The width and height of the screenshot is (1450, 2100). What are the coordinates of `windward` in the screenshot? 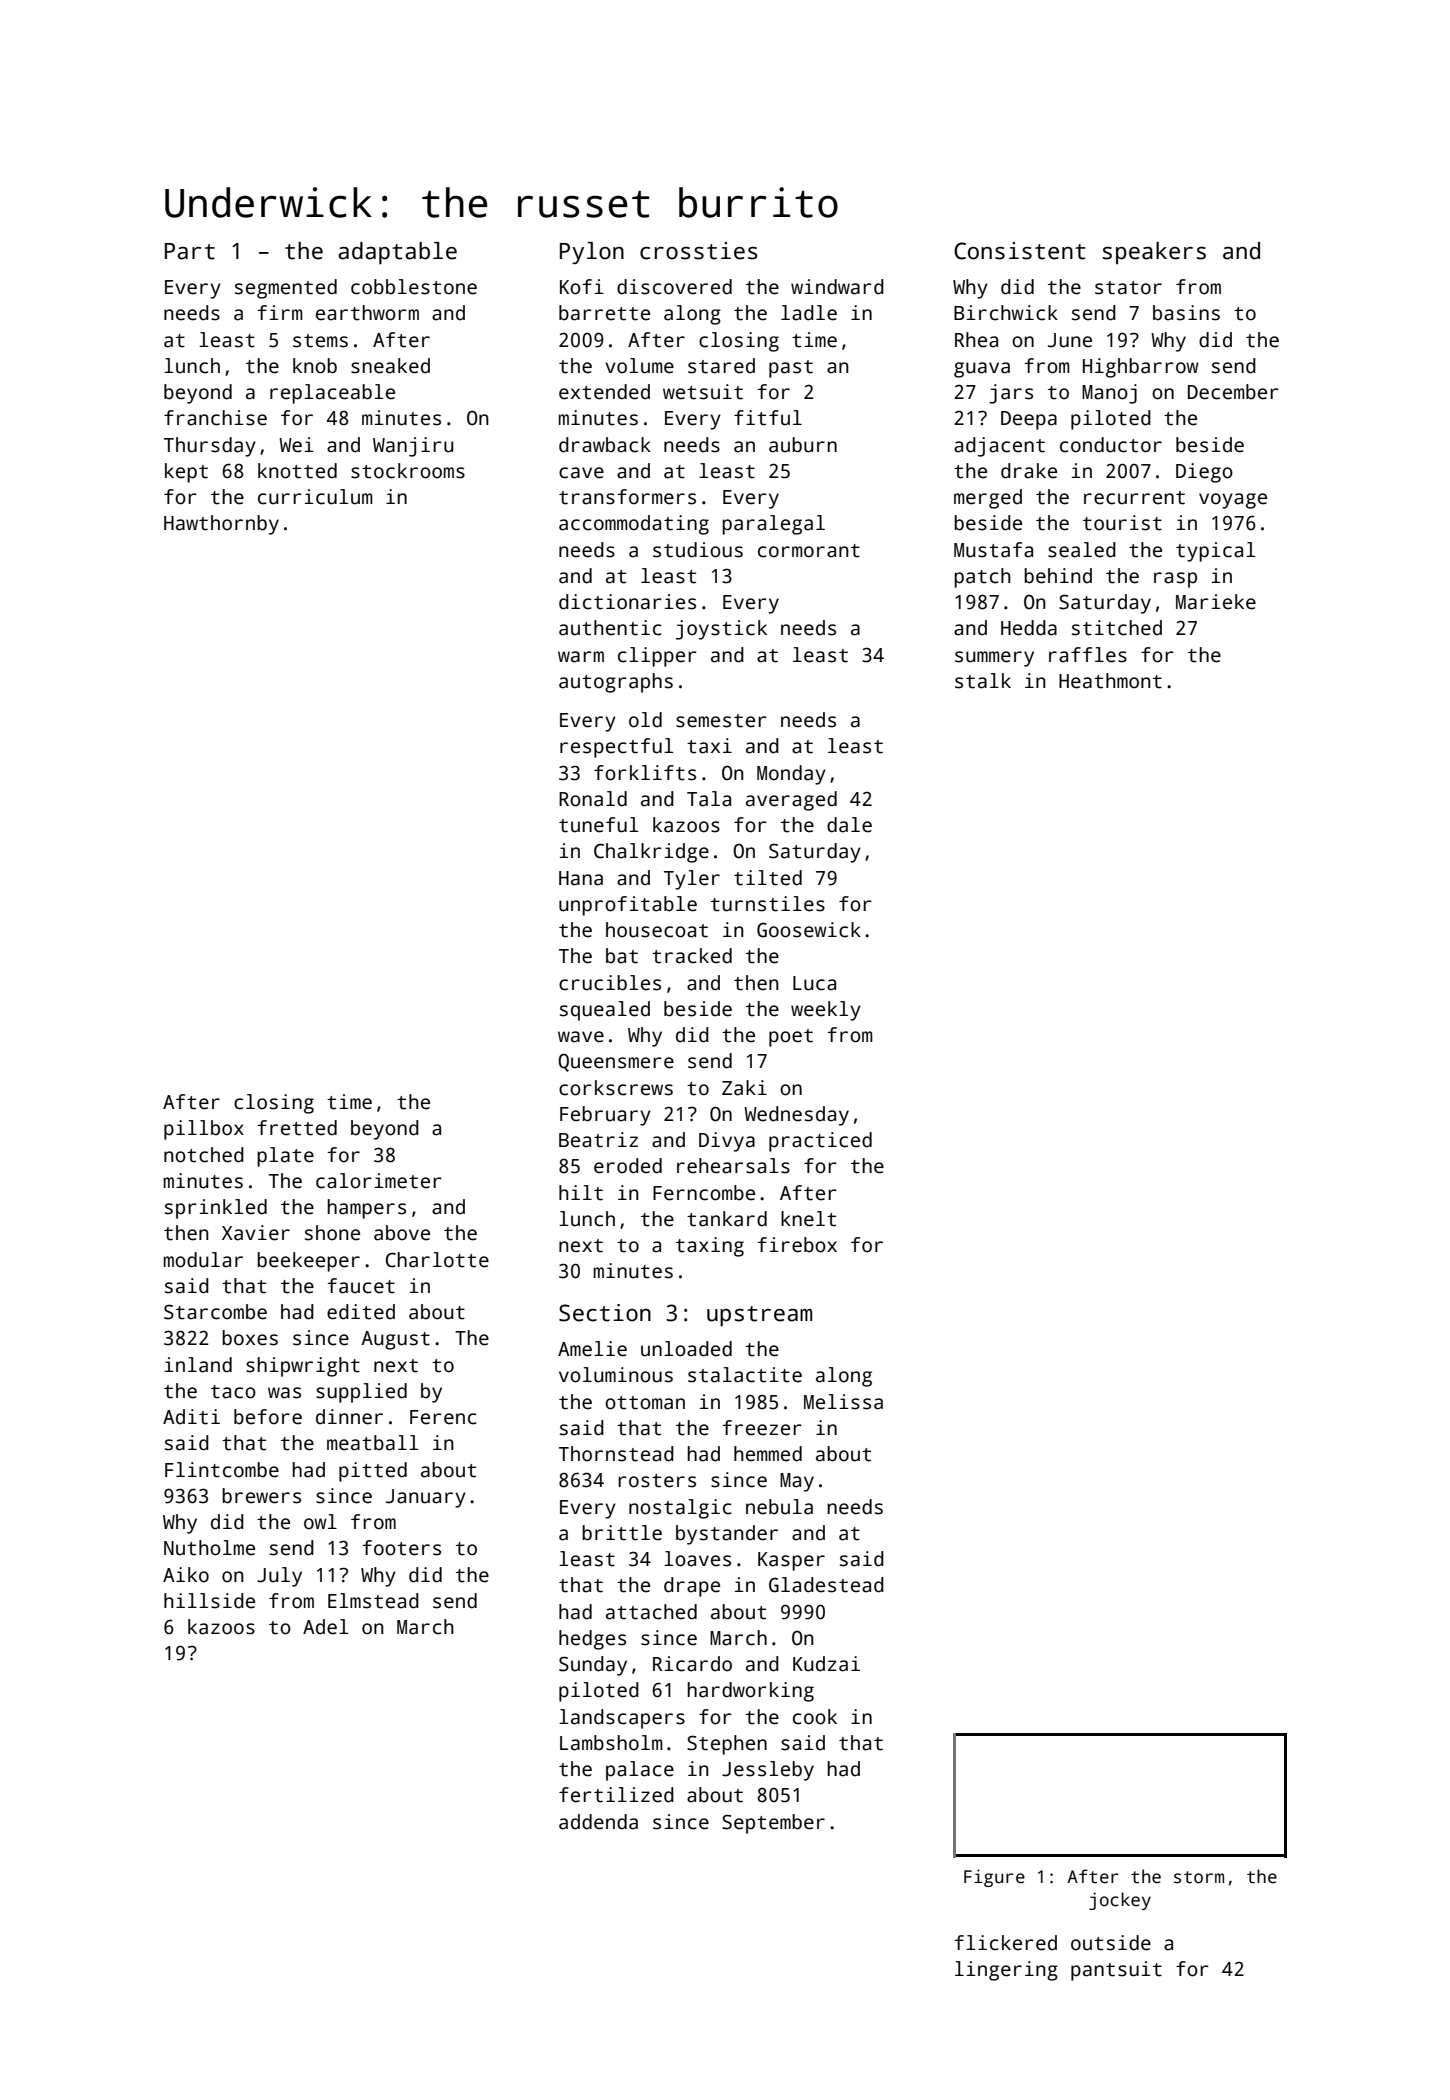 It's located at (837, 287).
